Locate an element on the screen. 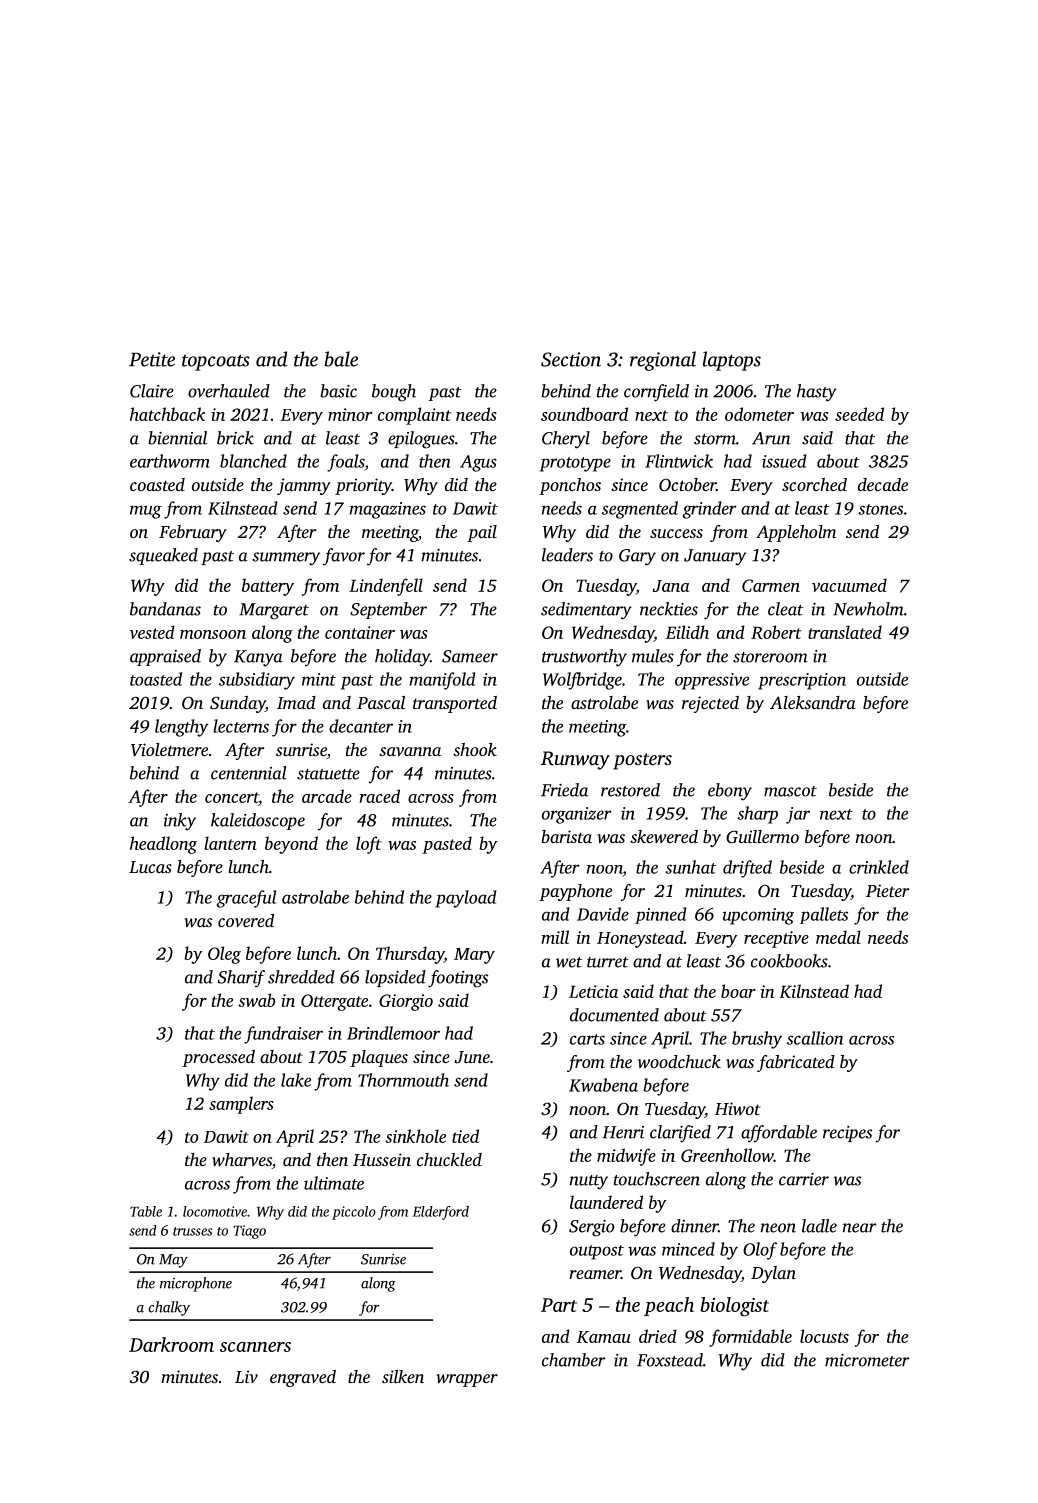 This screenshot has width=1038, height=1503. Liv is located at coordinates (246, 1376).
